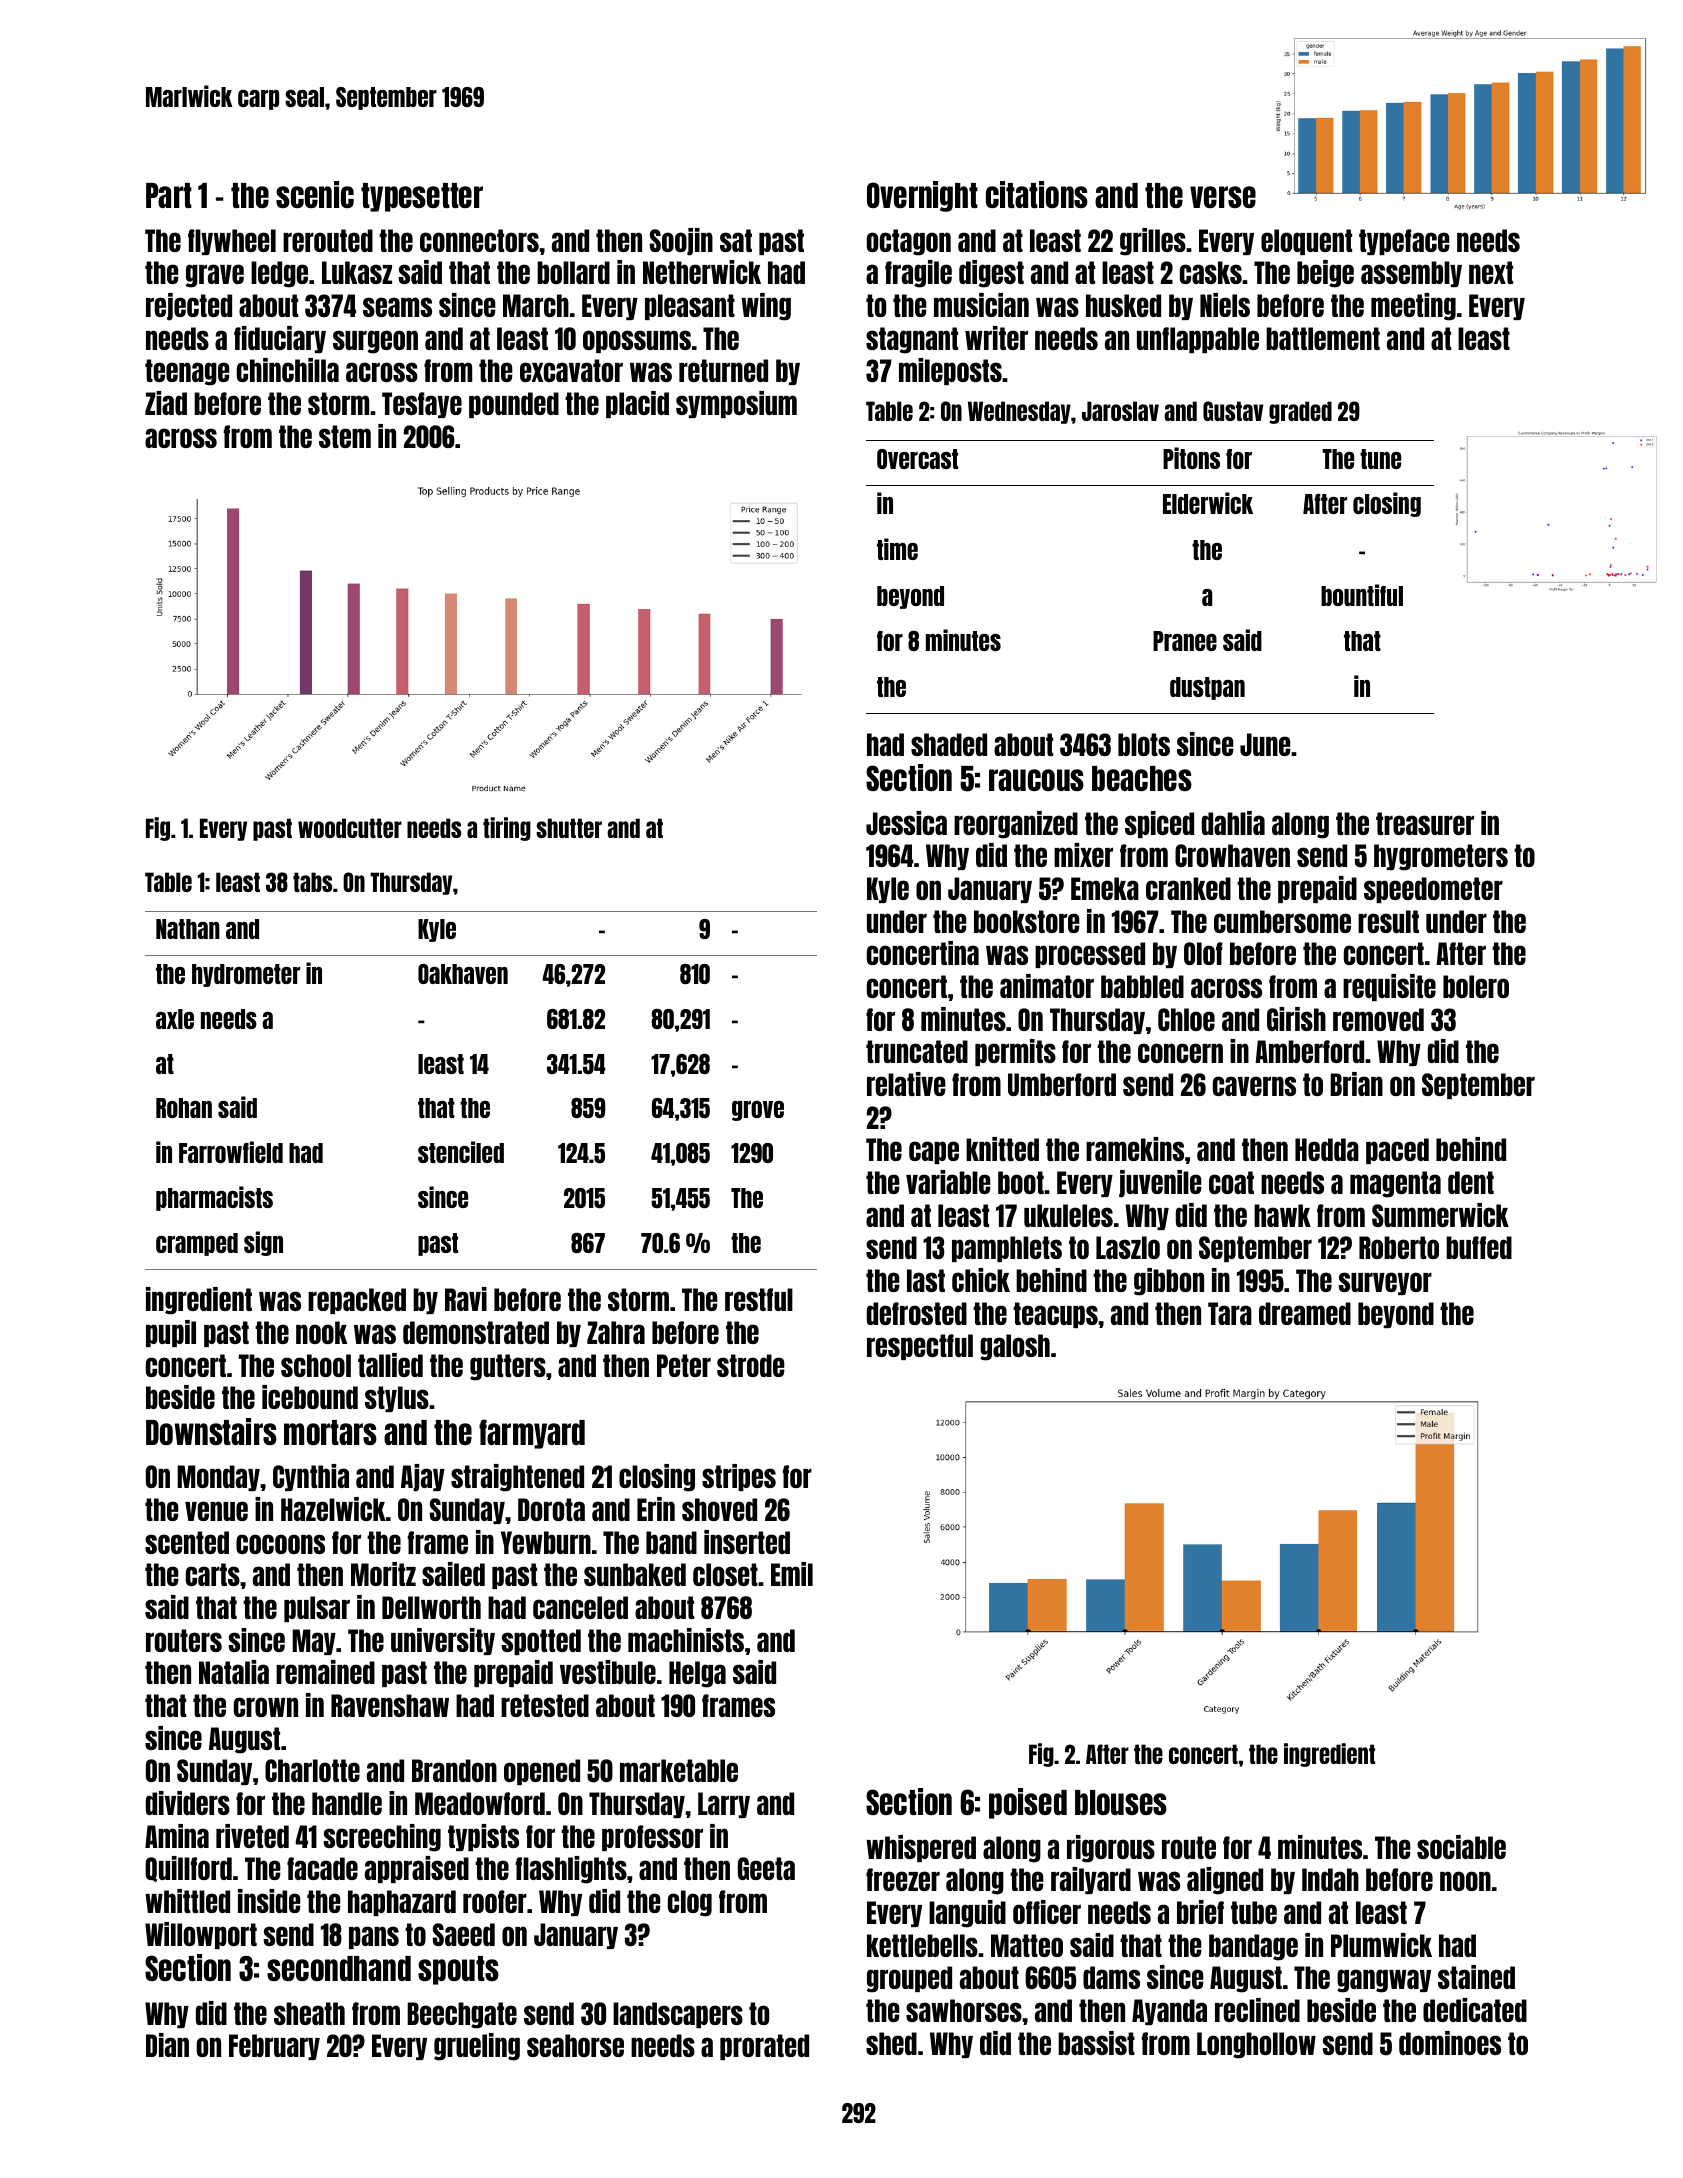 The image size is (1683, 2178). I want to click on typeface, so click(1404, 242).
